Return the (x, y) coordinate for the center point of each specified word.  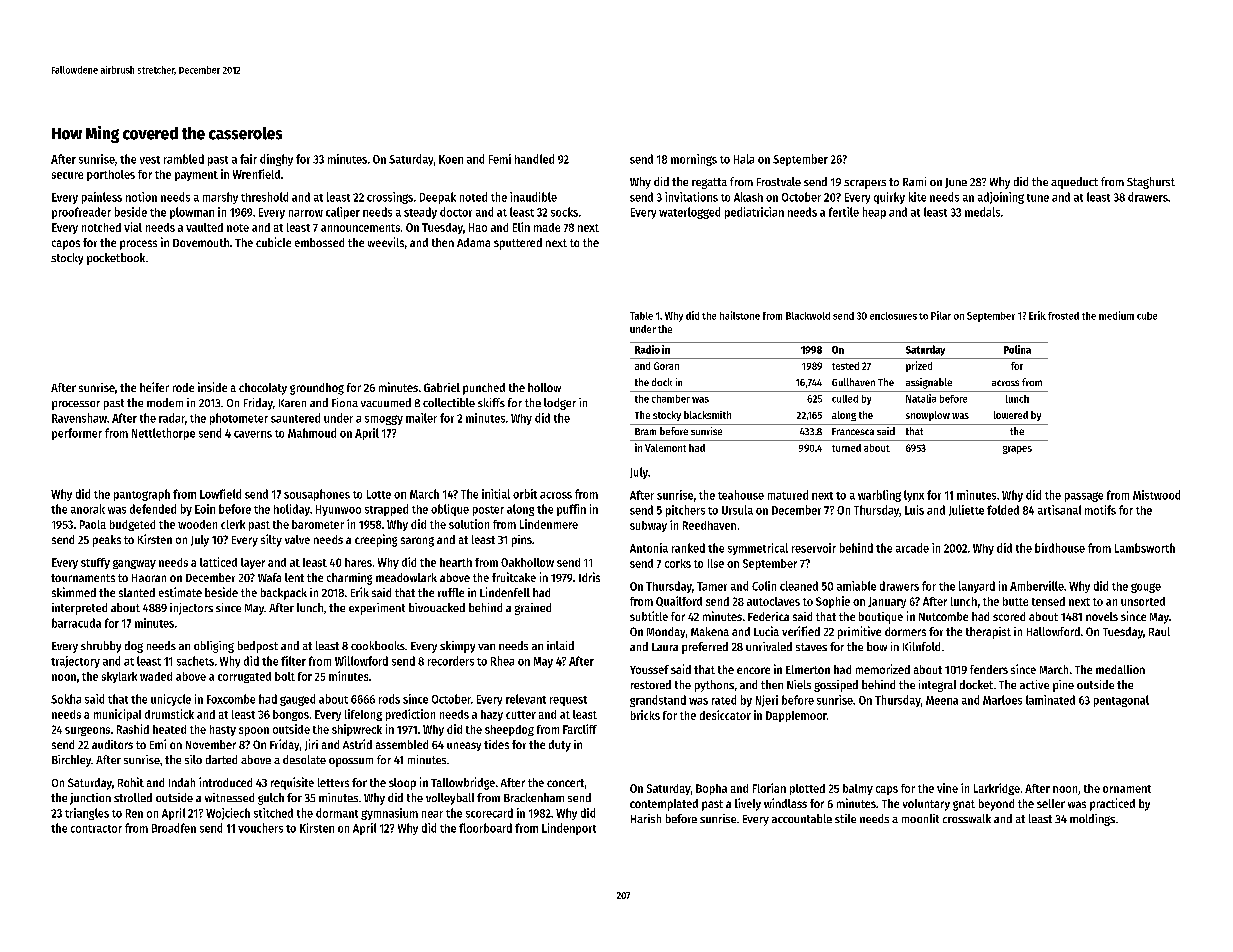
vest (150, 160)
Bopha (711, 789)
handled (534, 159)
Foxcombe (231, 699)
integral (937, 686)
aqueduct (1074, 183)
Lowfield (220, 494)
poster (488, 511)
